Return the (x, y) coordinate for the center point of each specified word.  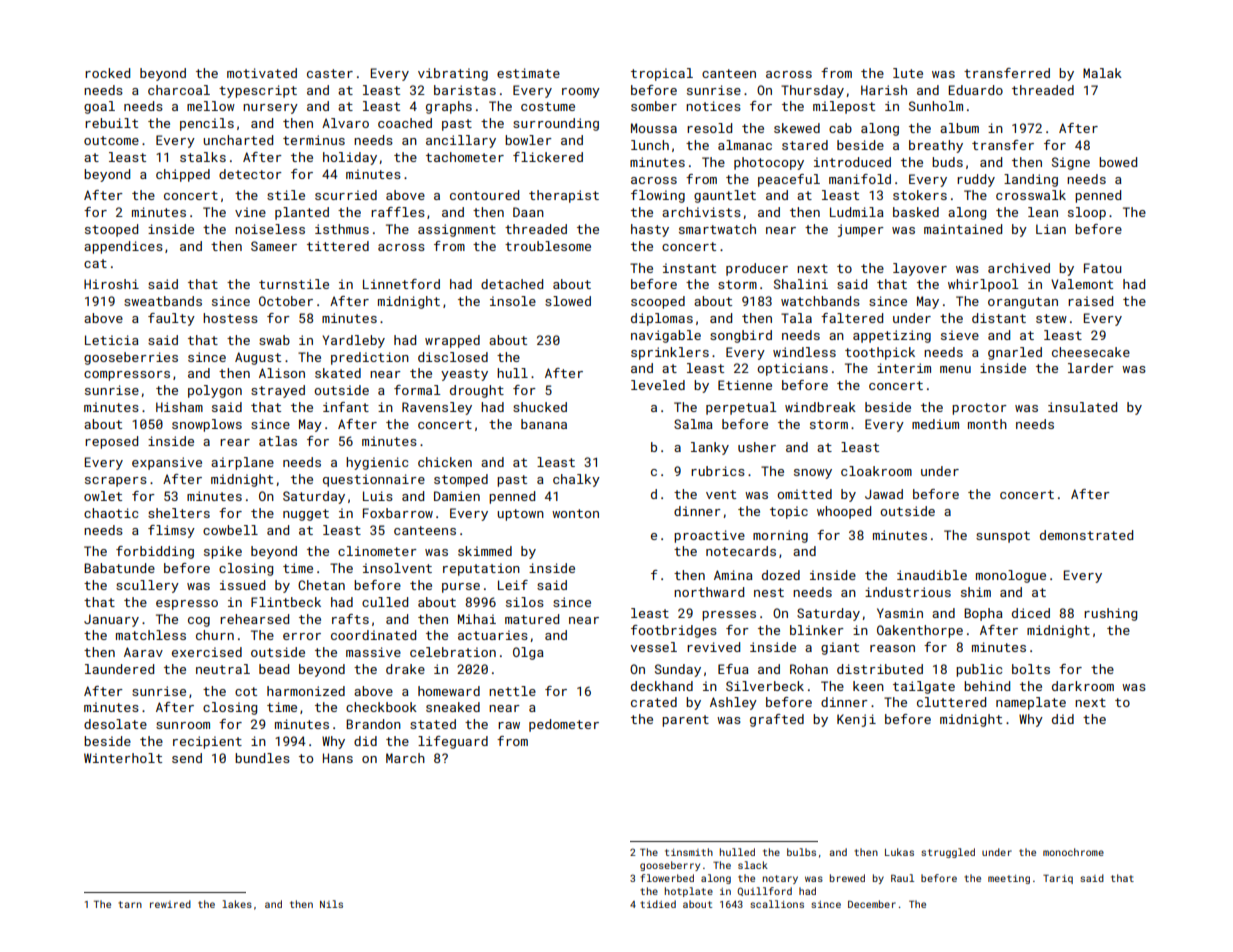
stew (1051, 318)
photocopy (769, 163)
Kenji (856, 720)
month (987, 424)
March (405, 758)
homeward (449, 691)
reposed (111, 442)
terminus (314, 140)
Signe (1071, 163)
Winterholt (123, 758)
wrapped (452, 341)
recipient (207, 742)
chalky (576, 480)
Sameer (274, 246)
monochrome (1073, 852)
